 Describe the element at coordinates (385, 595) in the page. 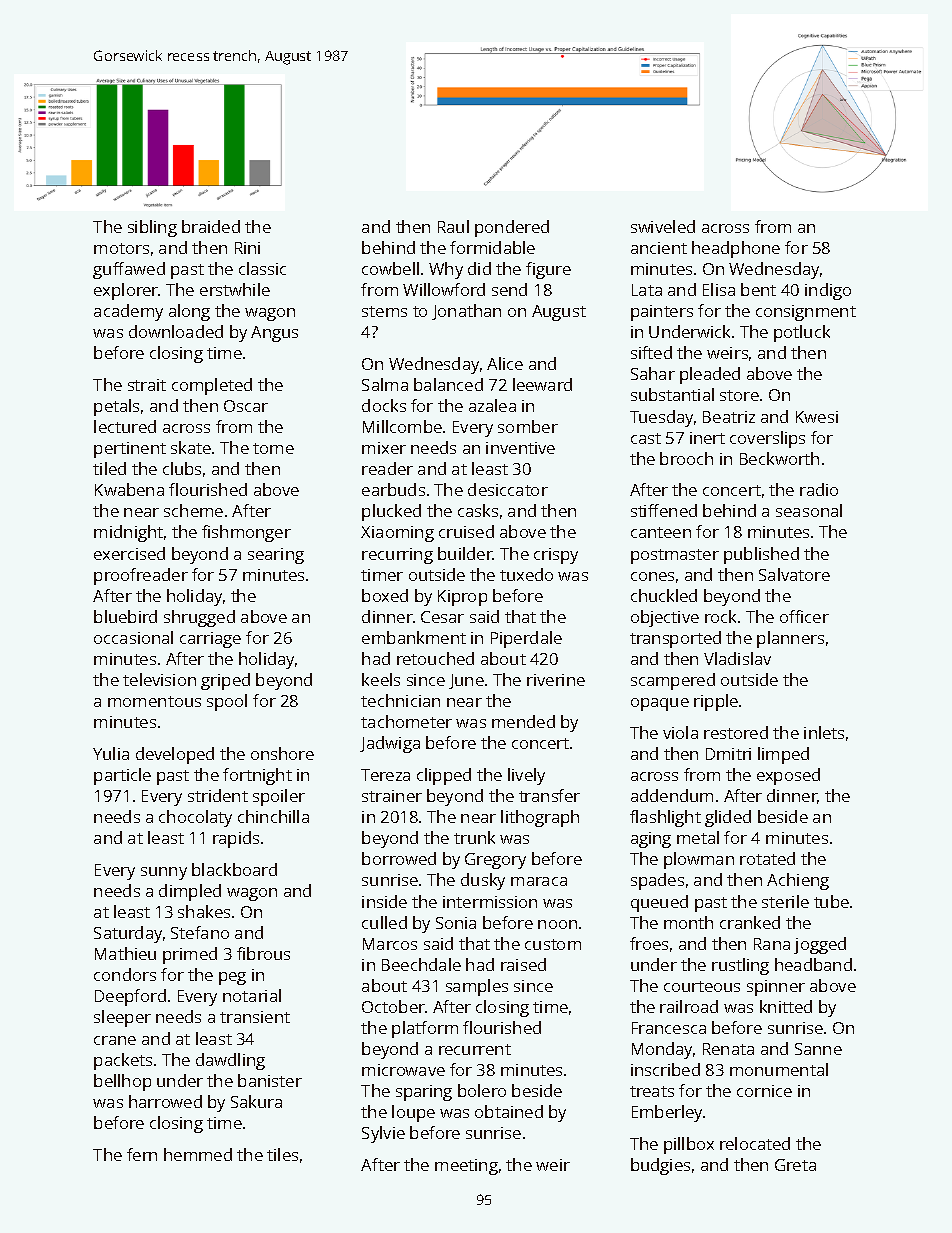

I see `boxed` at that location.
